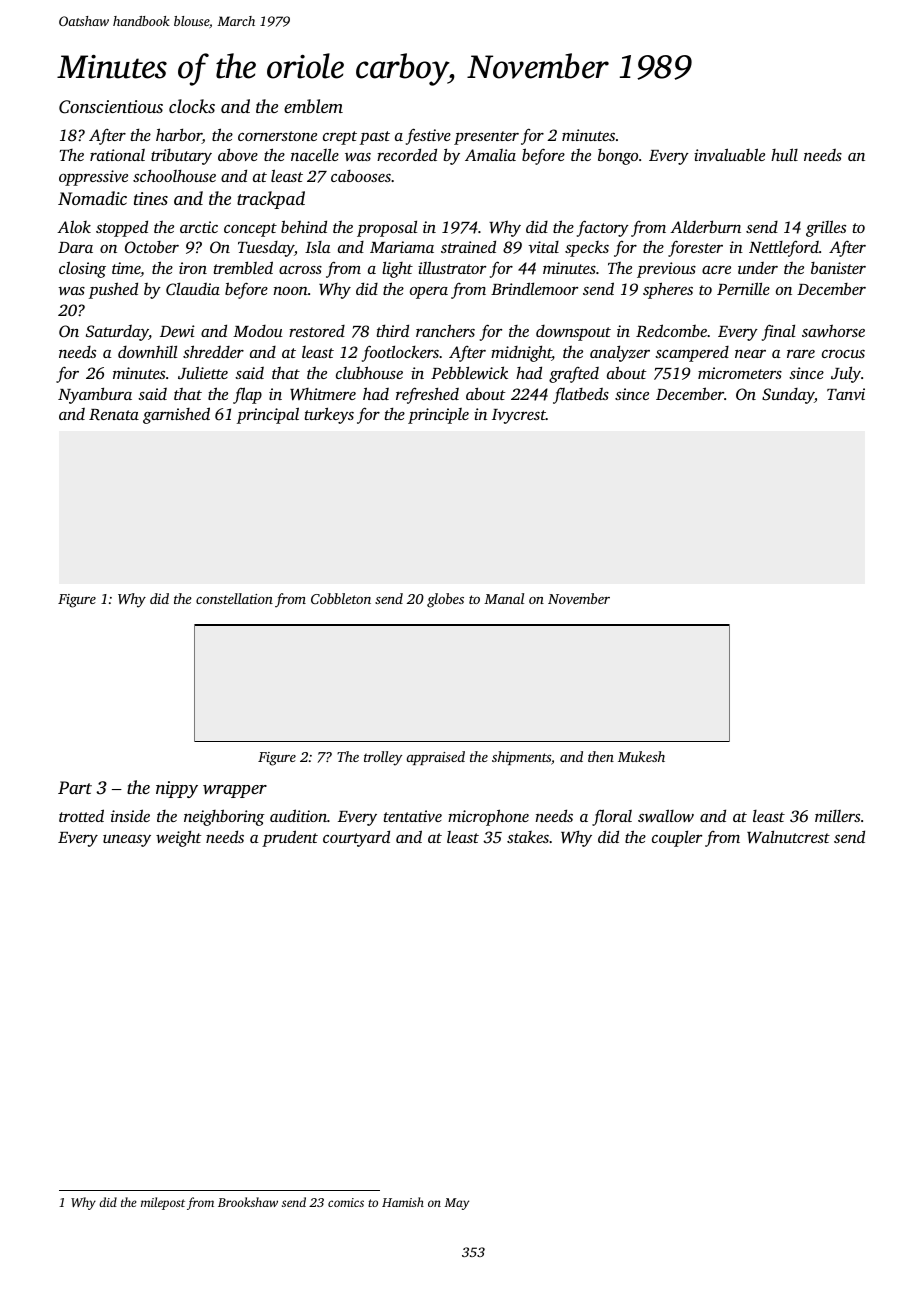  What do you see at coordinates (601, 756) in the image?
I see `then` at bounding box center [601, 756].
